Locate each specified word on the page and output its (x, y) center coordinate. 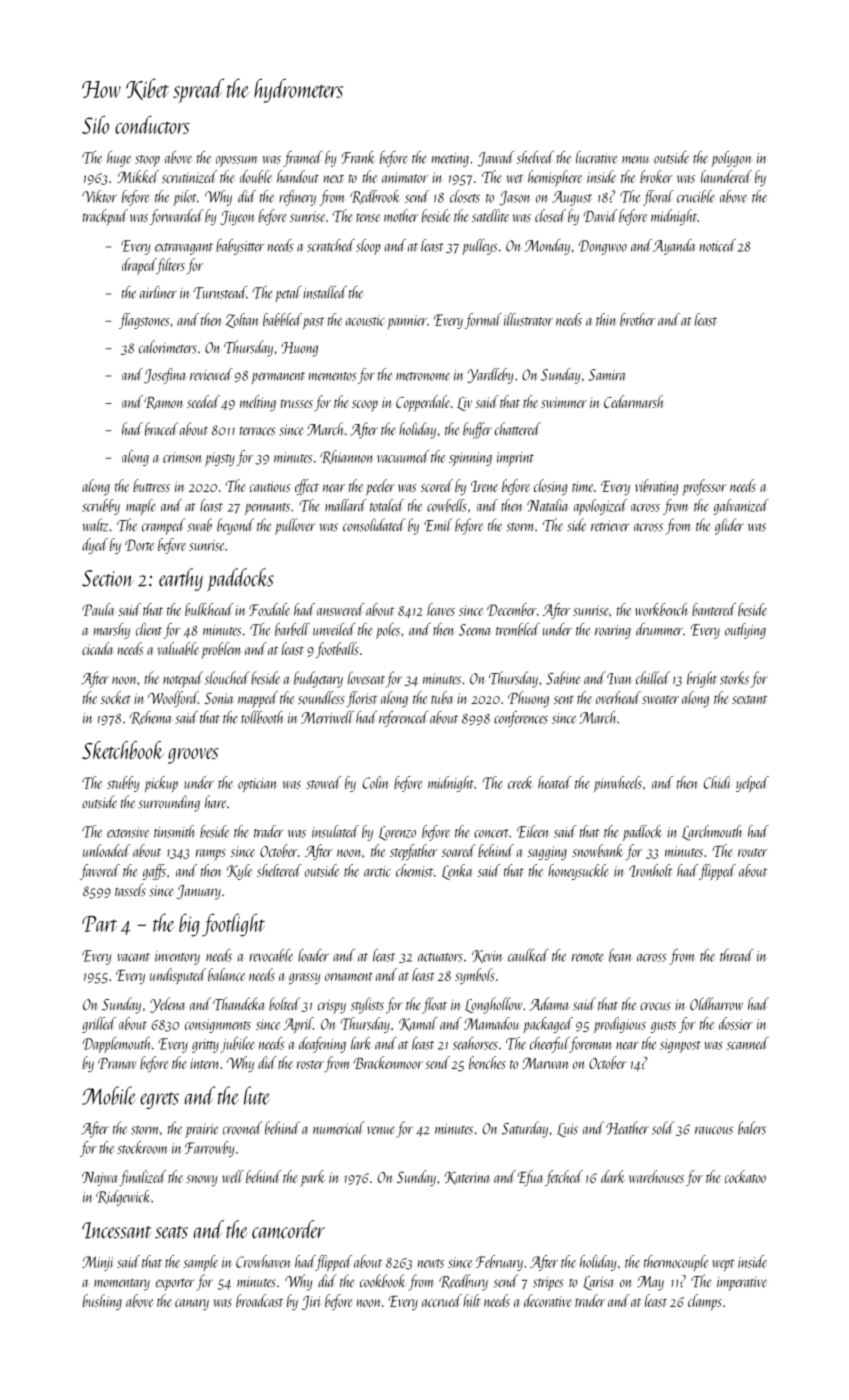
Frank (358, 157)
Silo (95, 125)
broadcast (259, 1300)
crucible (696, 196)
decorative (547, 1300)
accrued (442, 1300)
